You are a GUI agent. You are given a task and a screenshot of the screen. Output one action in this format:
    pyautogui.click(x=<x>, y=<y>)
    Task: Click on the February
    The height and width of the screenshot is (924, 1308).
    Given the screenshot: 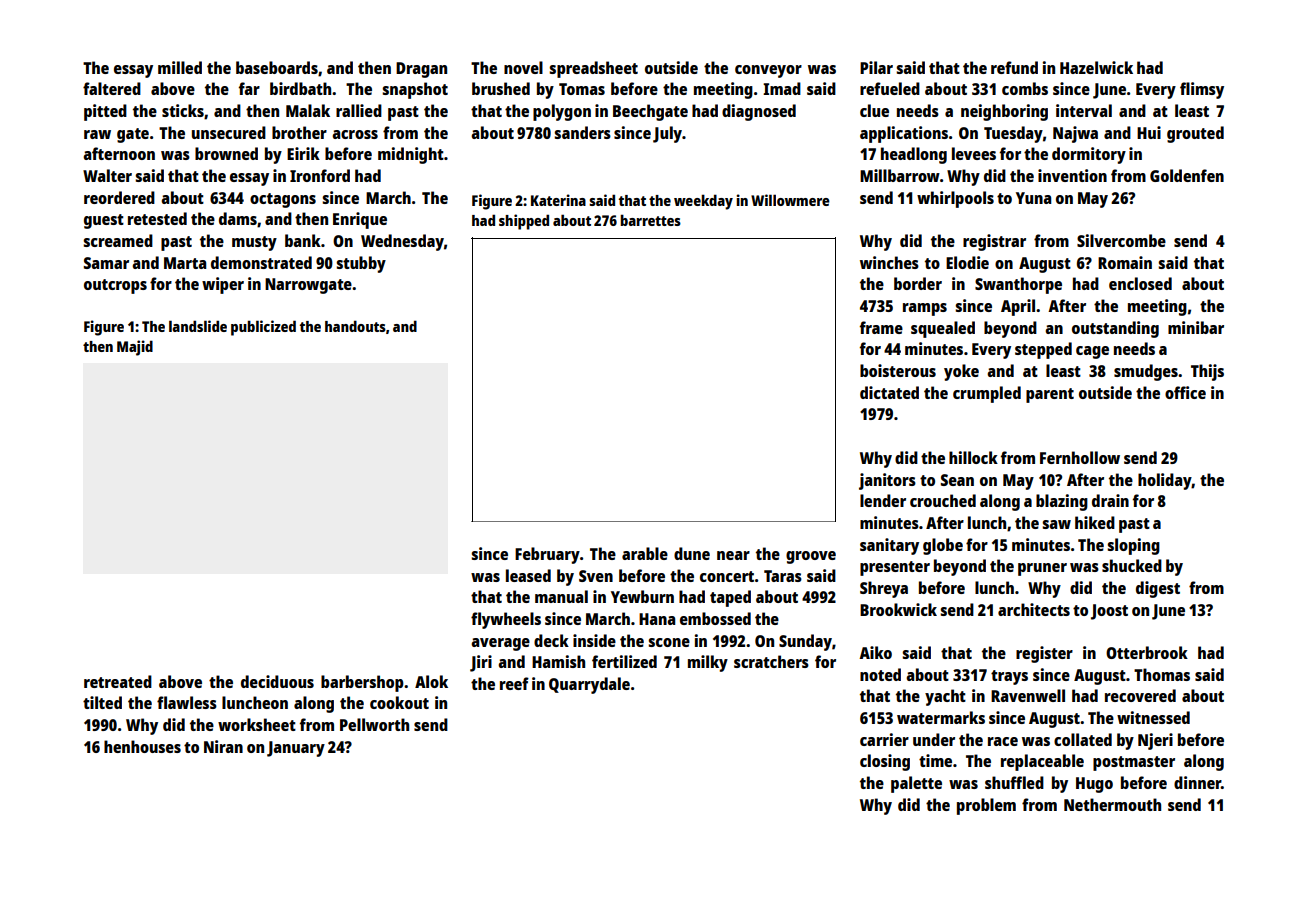 What is the action you would take?
    pyautogui.click(x=547, y=555)
